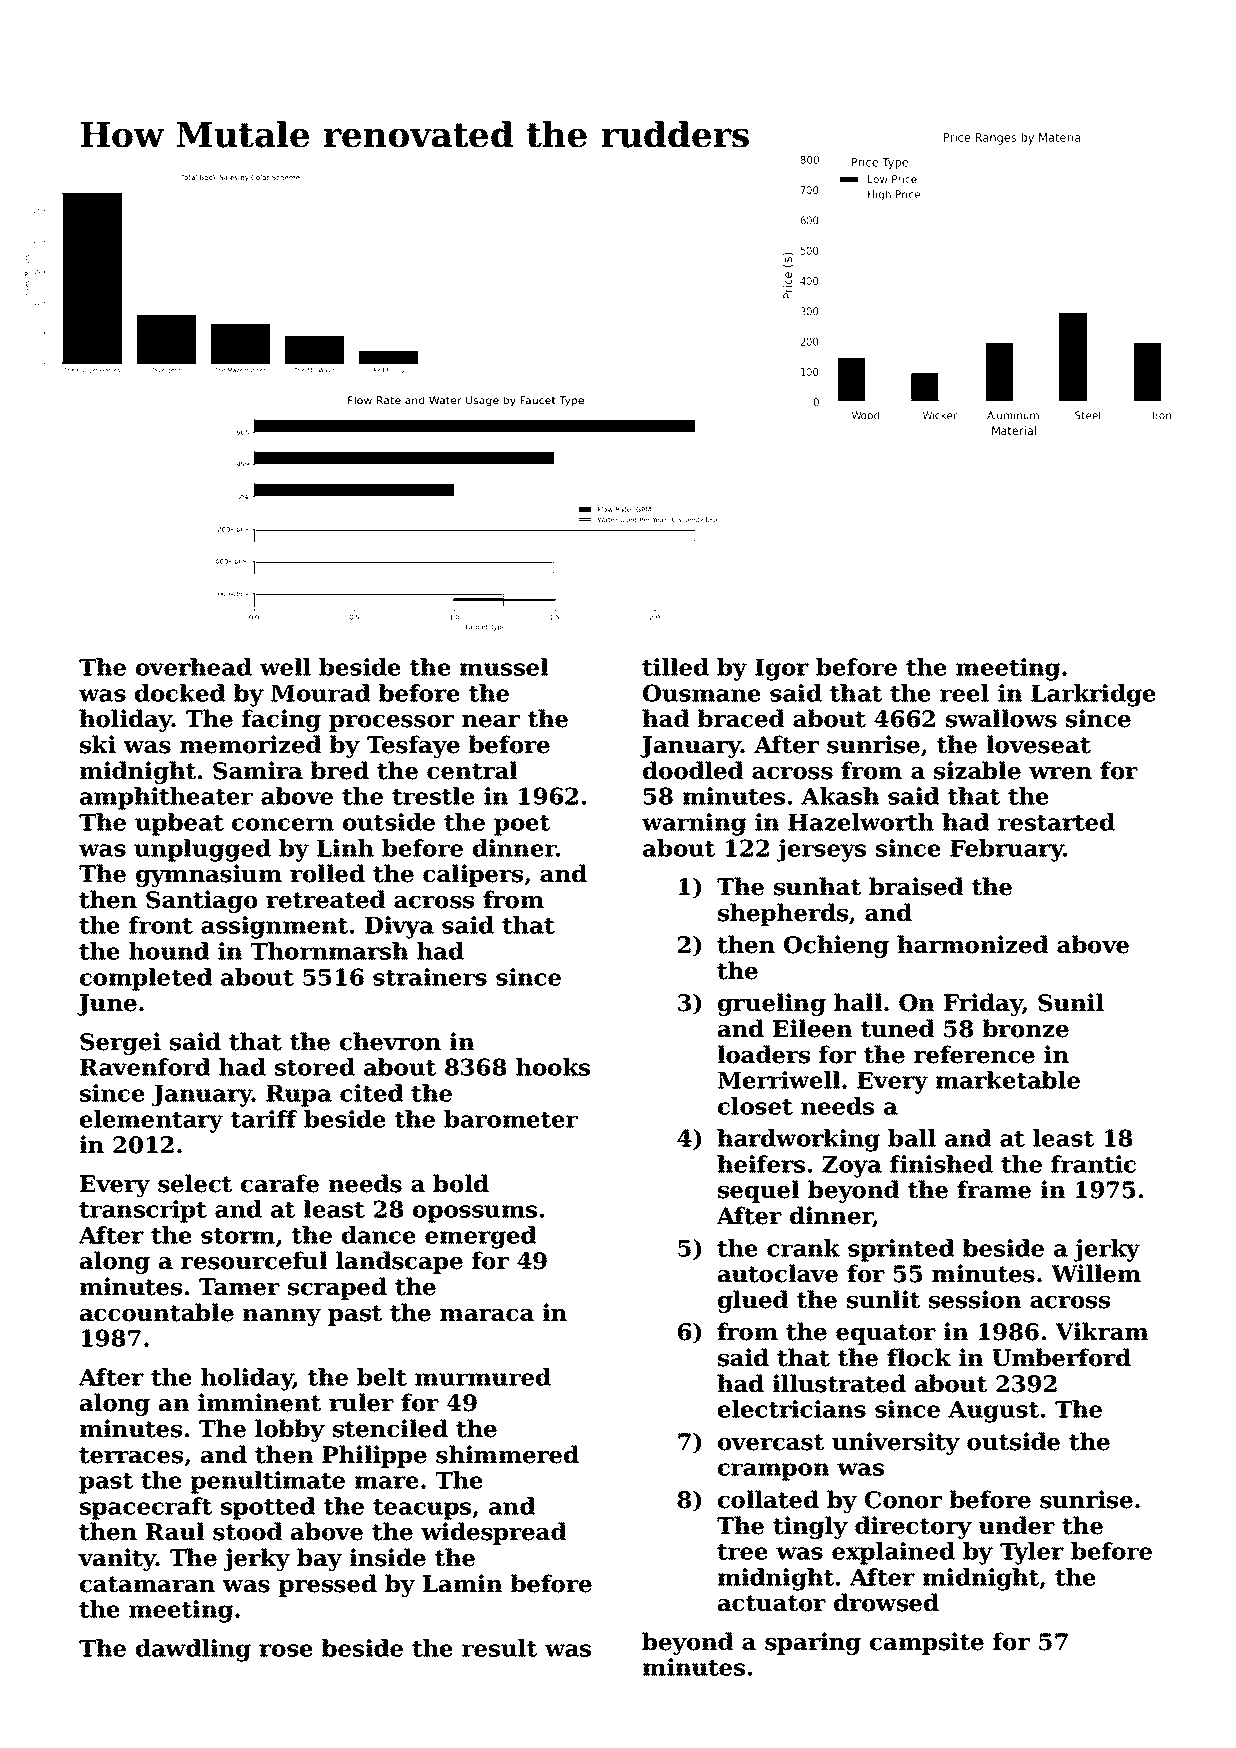 This screenshot has width=1236, height=1748. What do you see at coordinates (499, 1648) in the screenshot?
I see `result` at bounding box center [499, 1648].
